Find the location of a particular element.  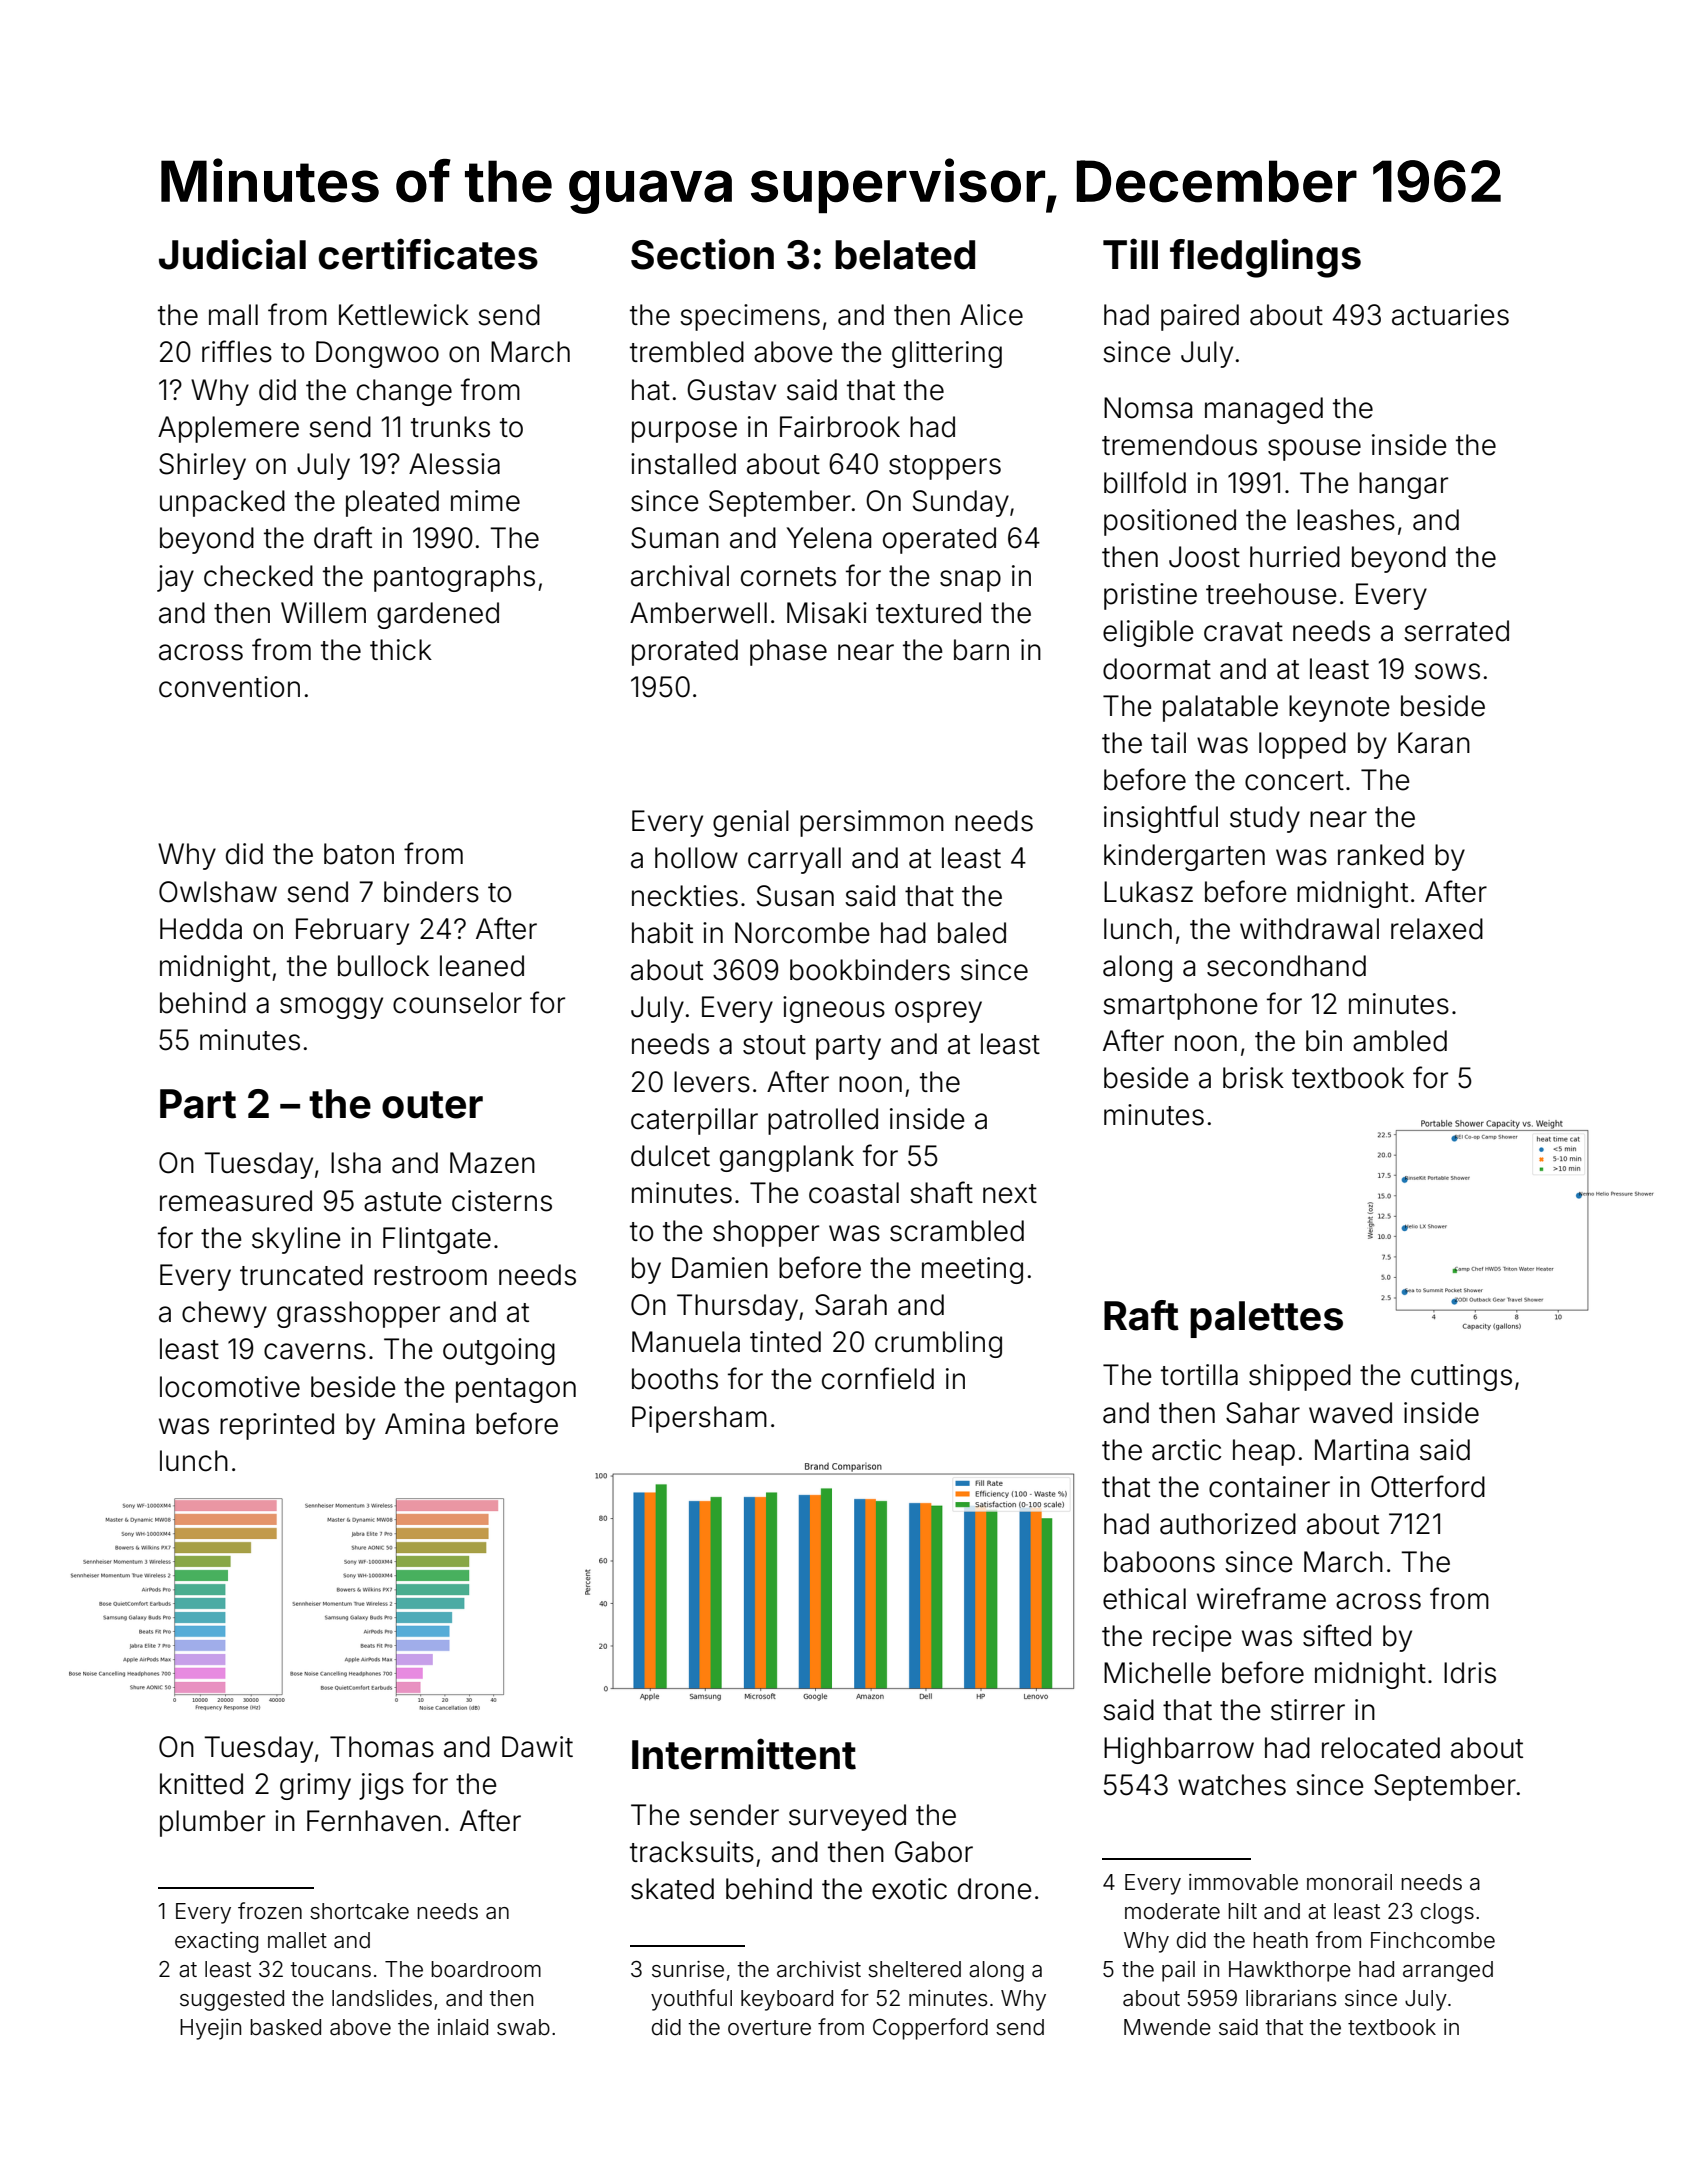

fledglings is located at coordinates (1265, 258).
